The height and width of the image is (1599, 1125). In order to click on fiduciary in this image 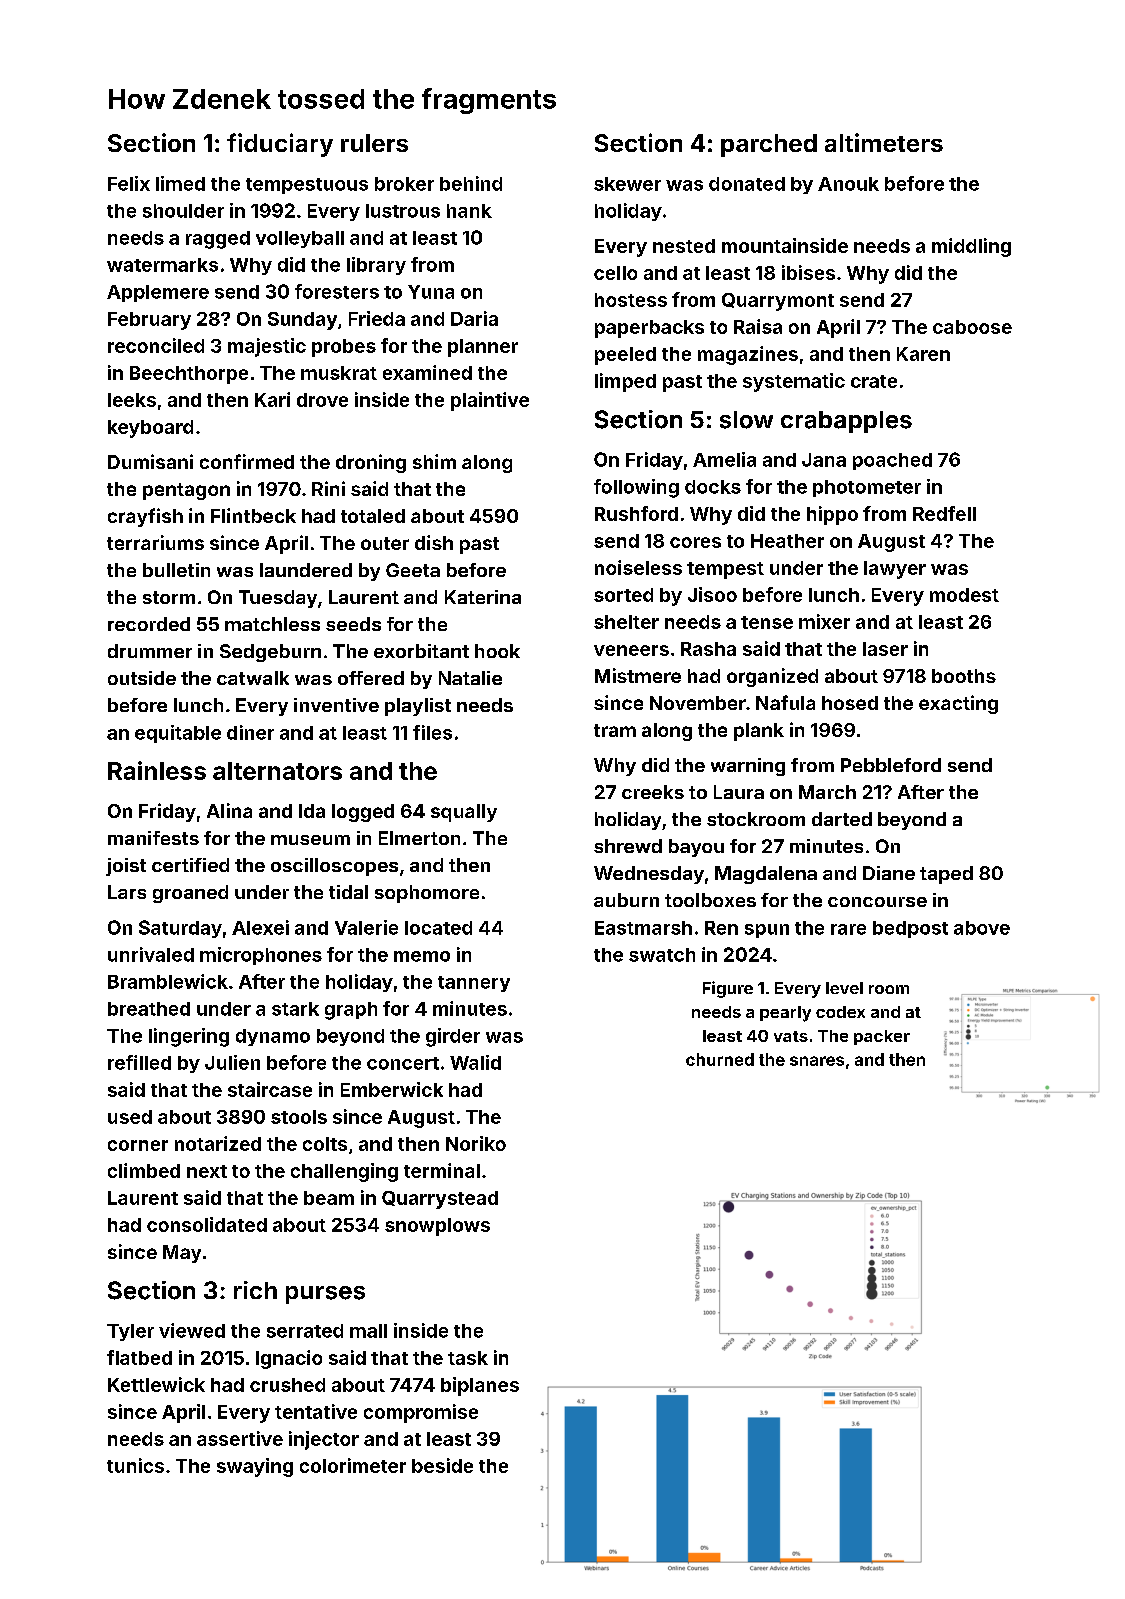, I will do `click(280, 145)`.
